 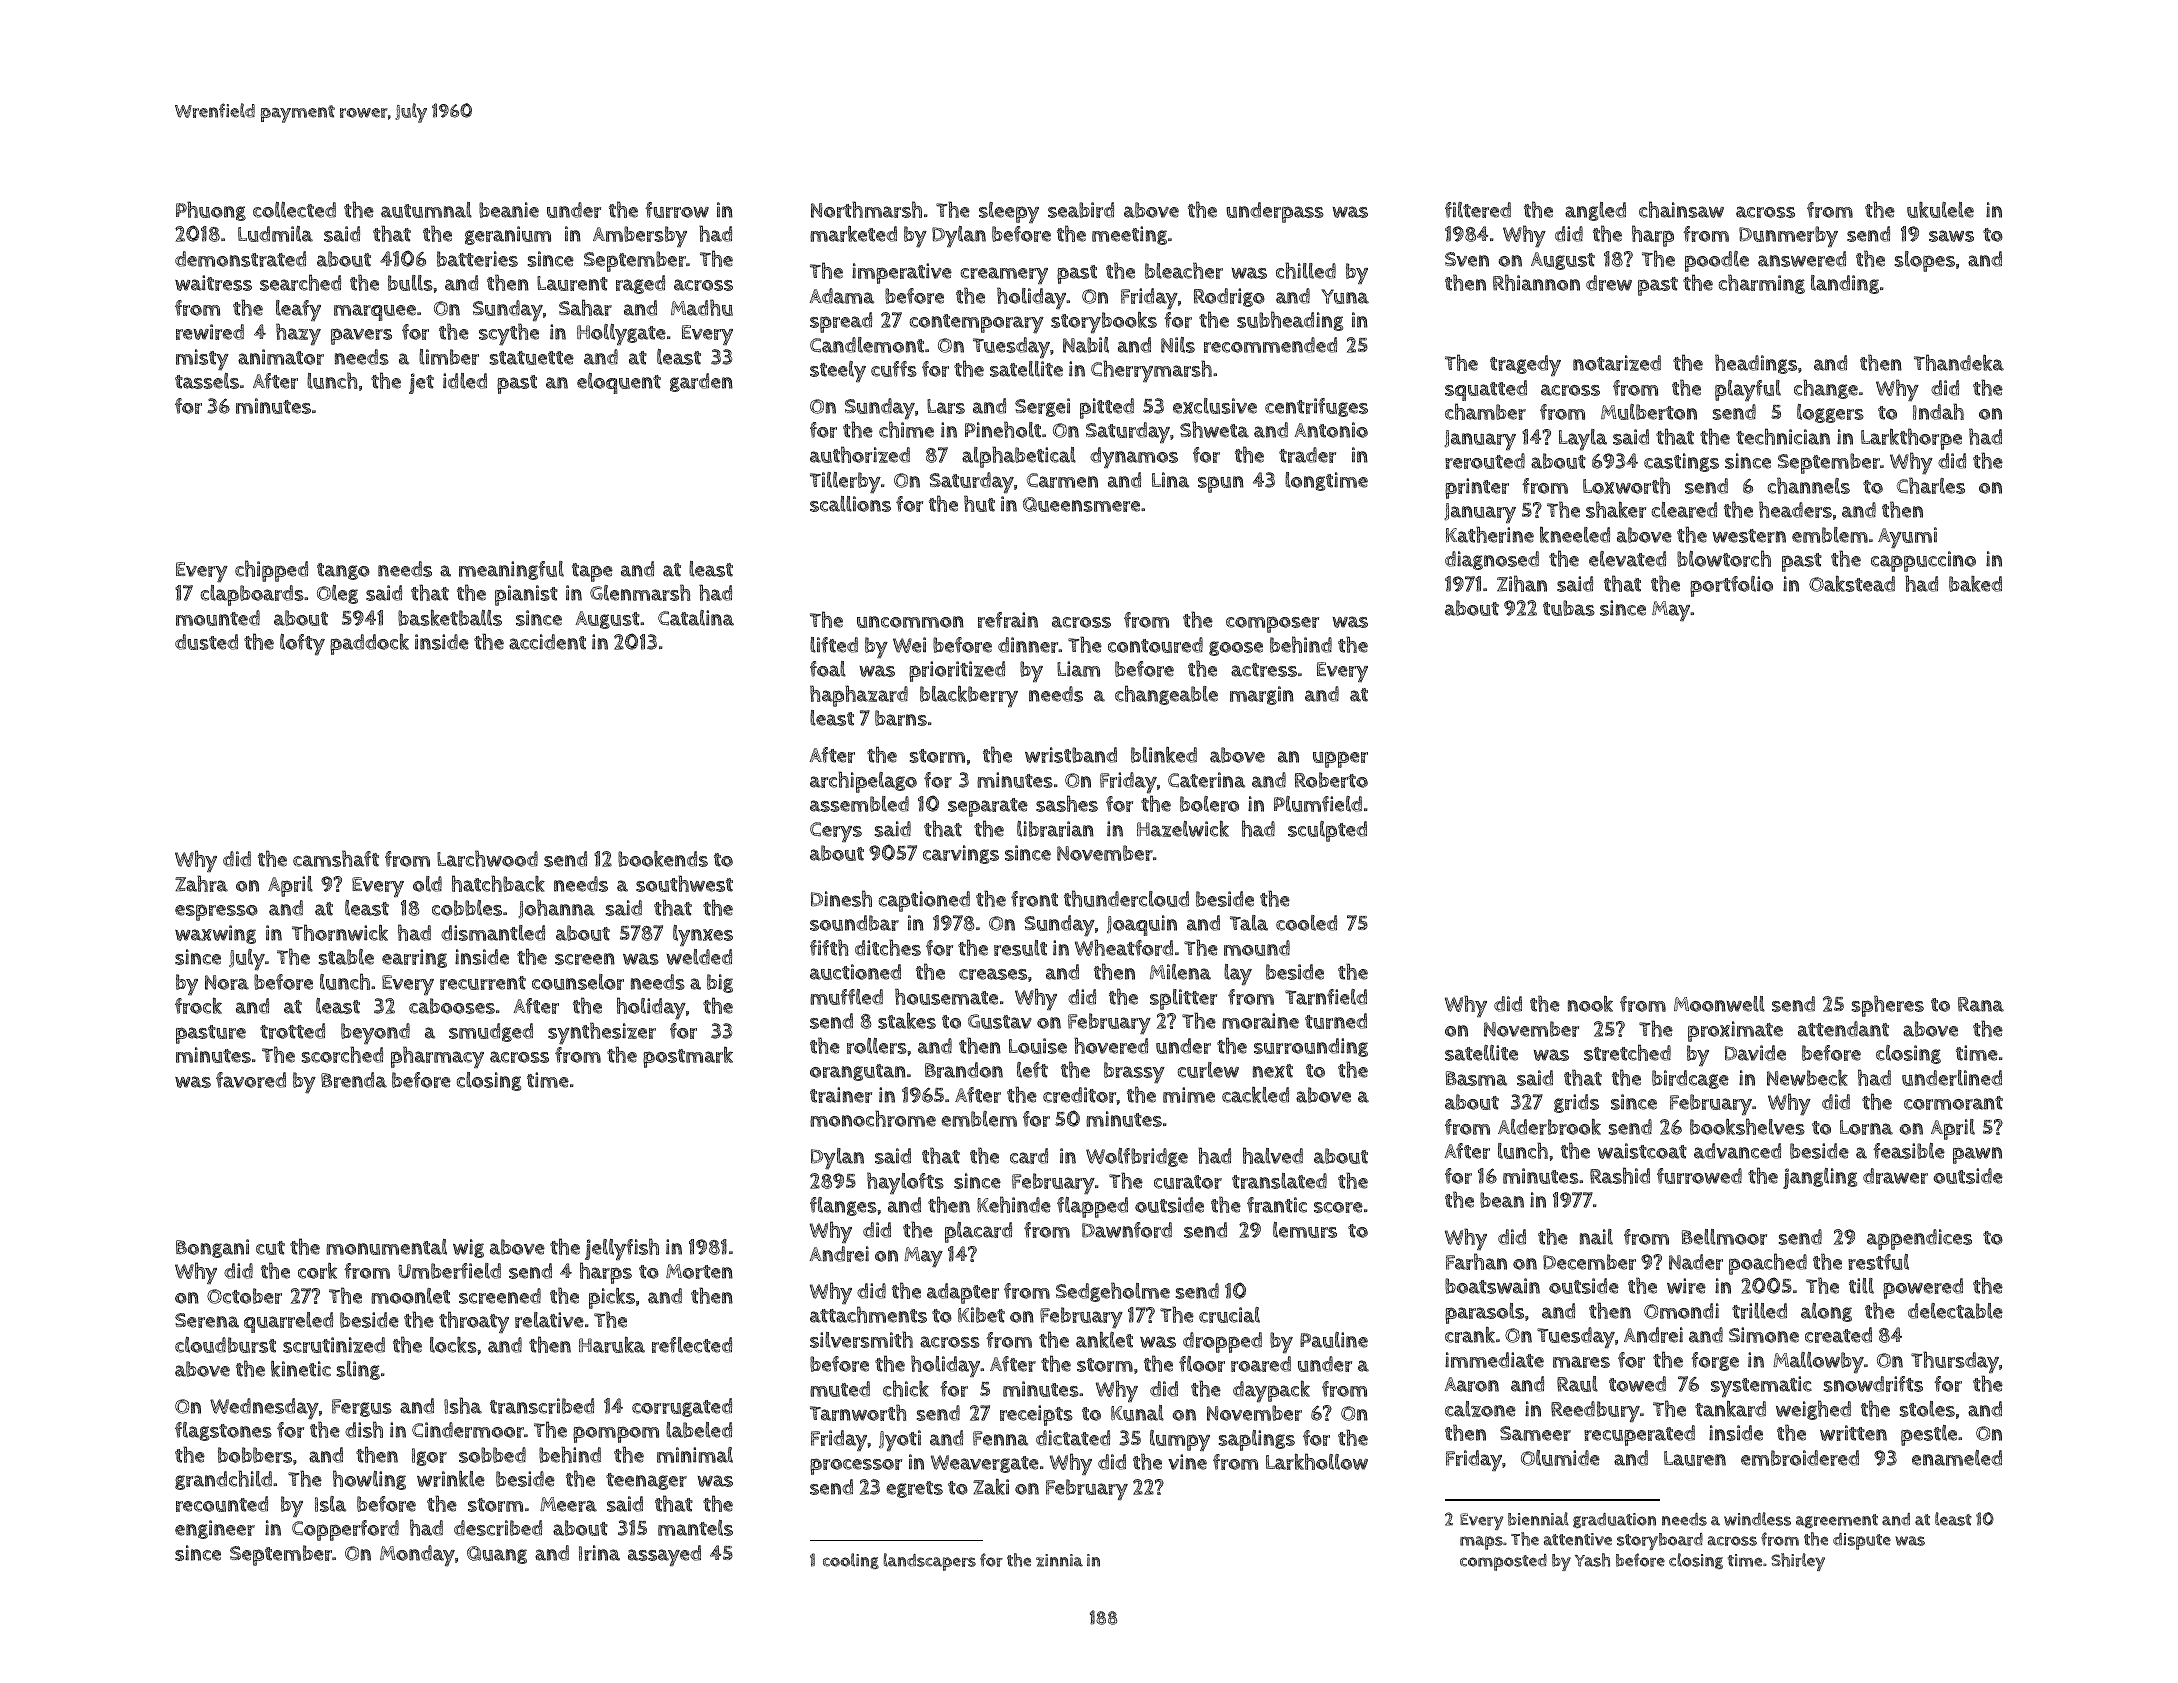 I want to click on Bellmoor, so click(x=1724, y=1237).
